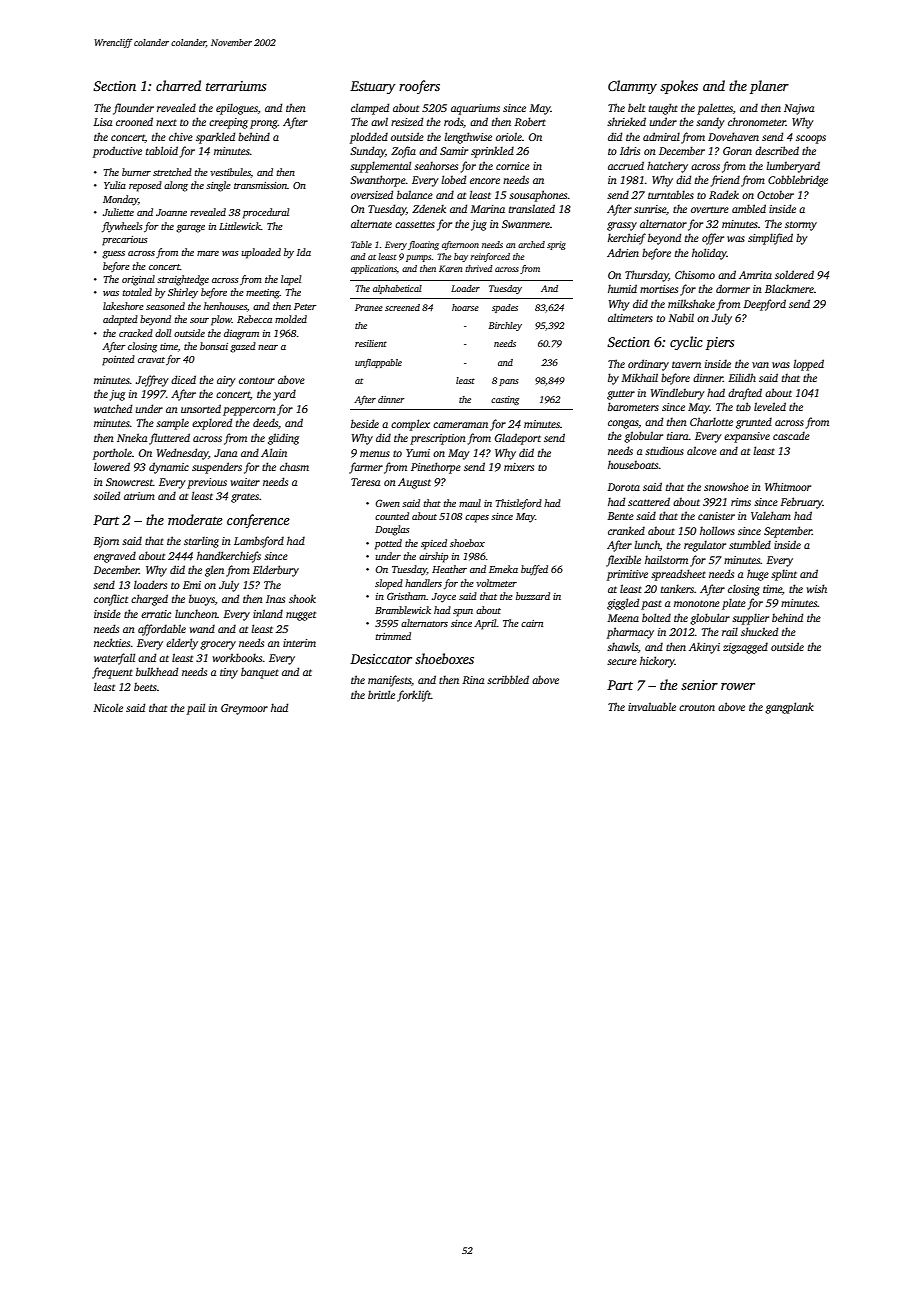 The image size is (924, 1308). What do you see at coordinates (771, 515) in the image?
I see `Valeham` at bounding box center [771, 515].
